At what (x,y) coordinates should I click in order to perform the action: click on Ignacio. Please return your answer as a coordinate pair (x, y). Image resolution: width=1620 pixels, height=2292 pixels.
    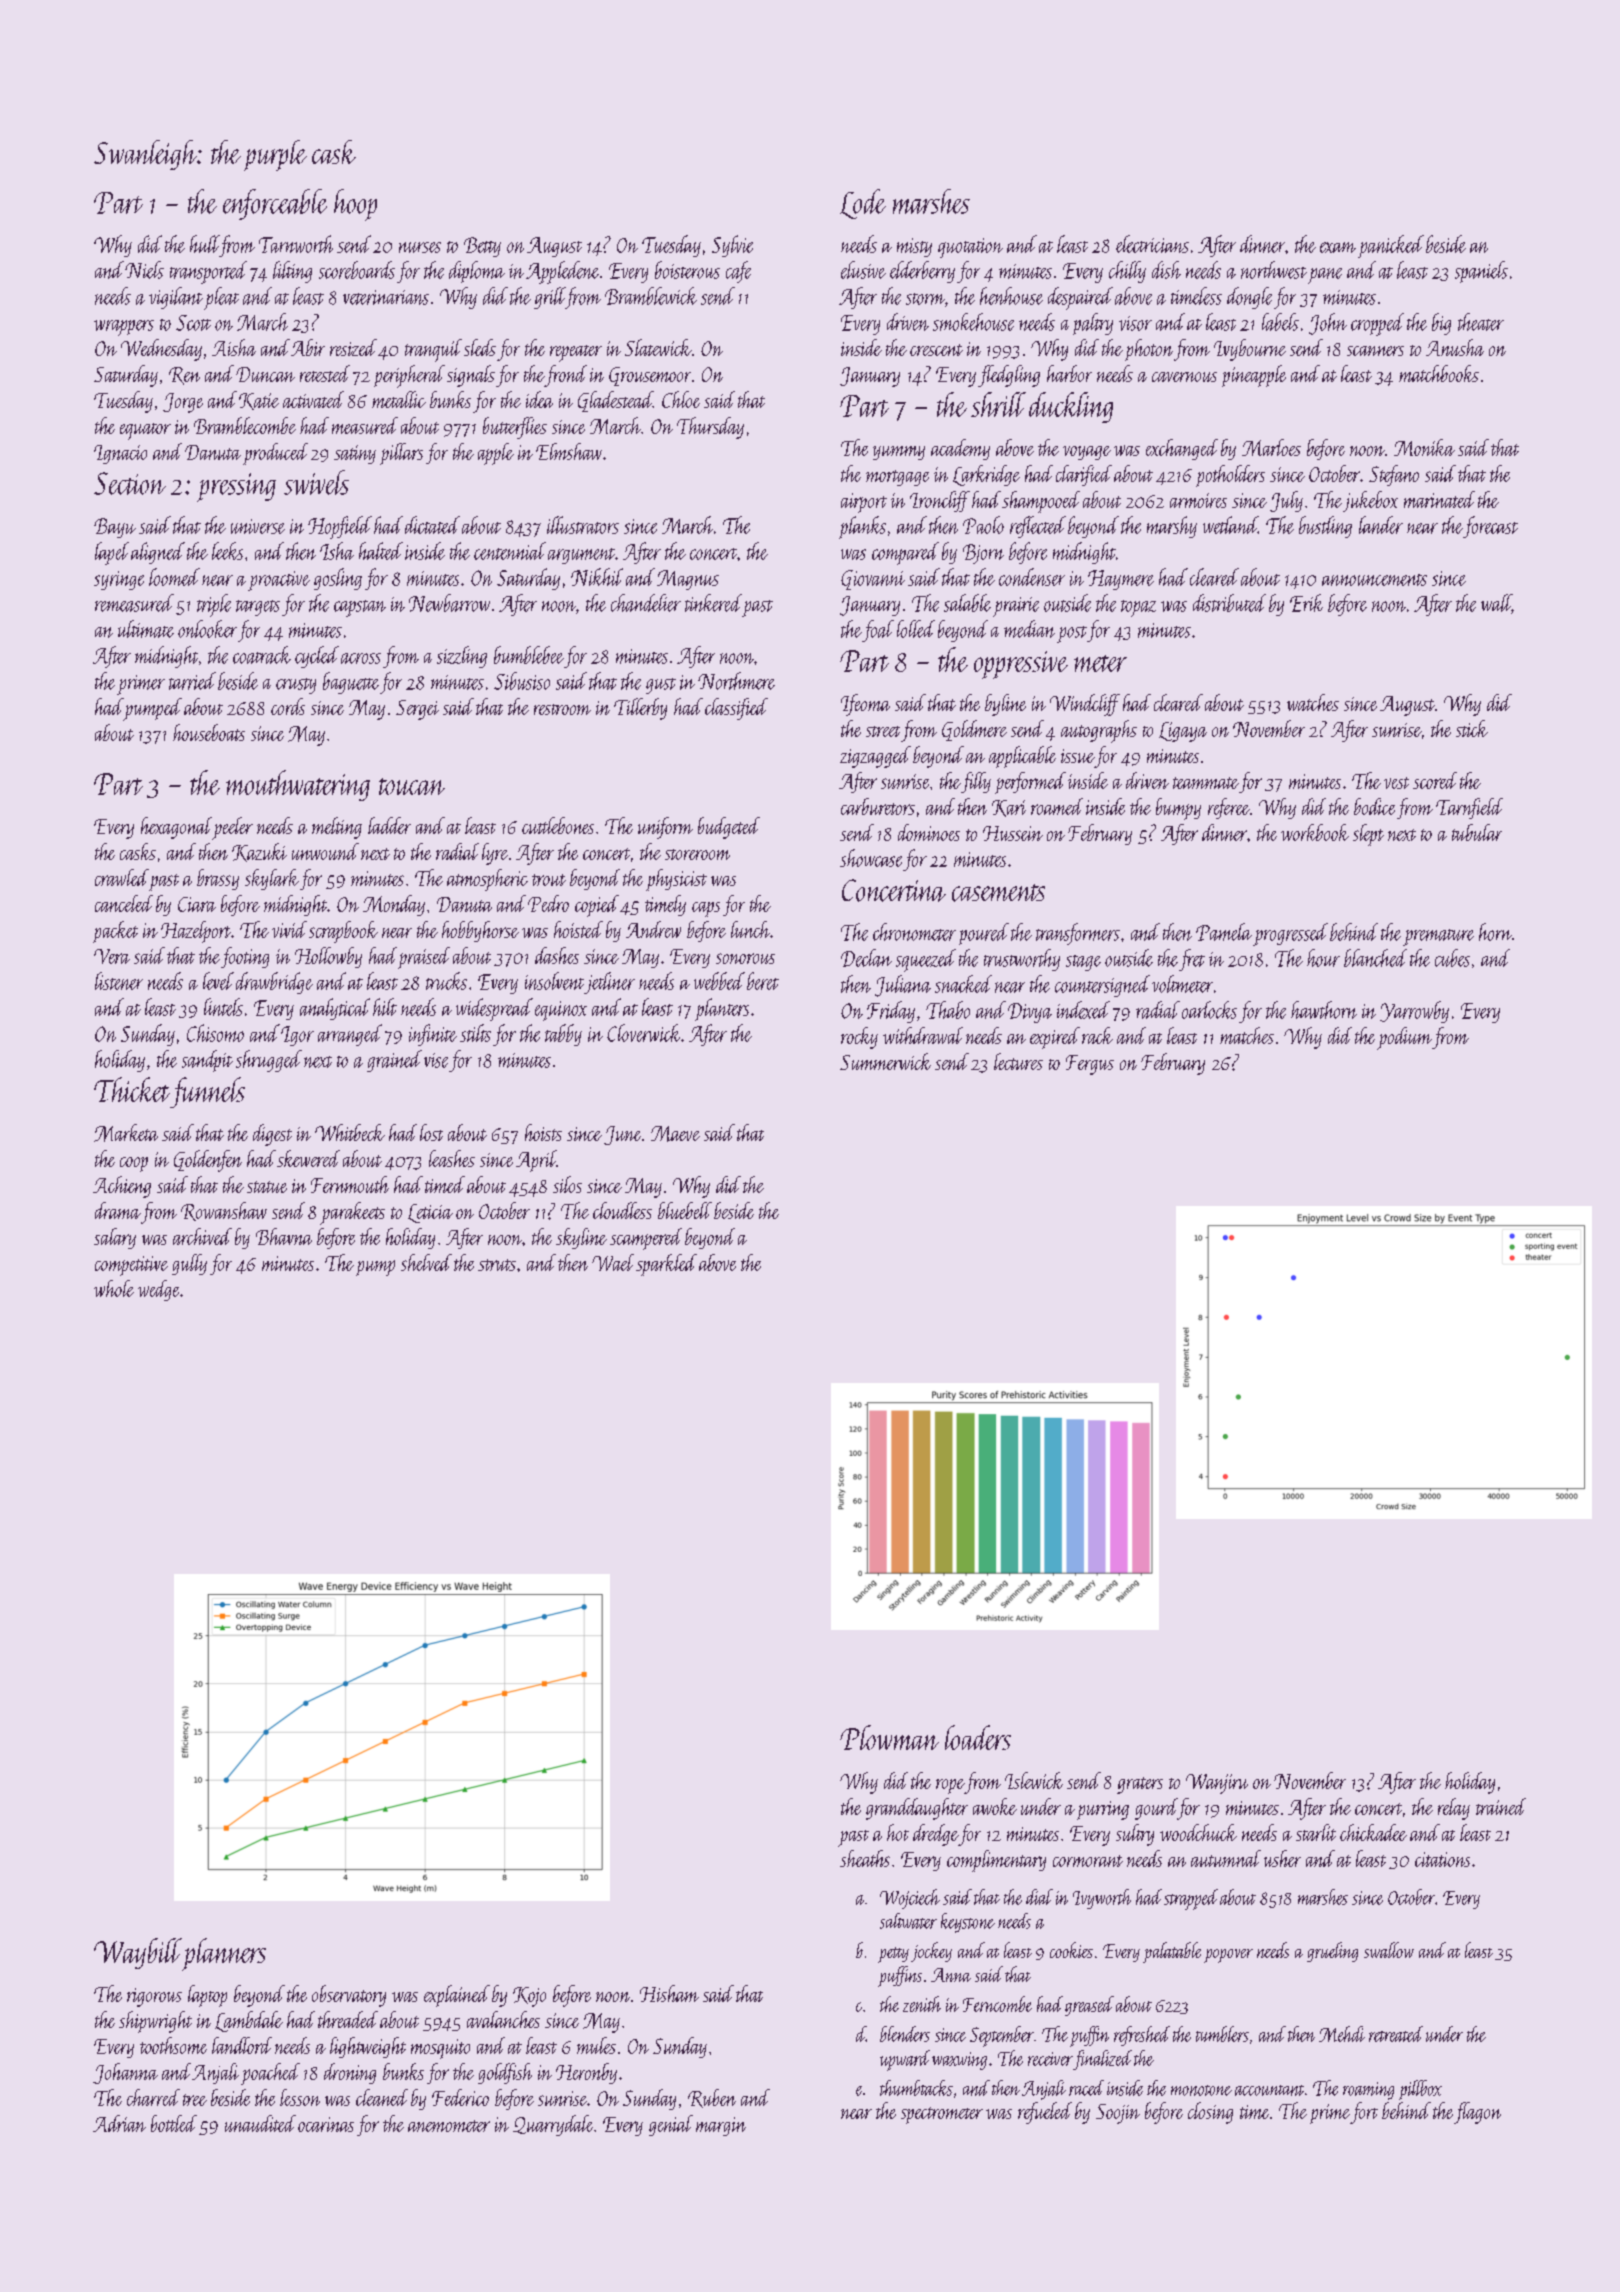
    Looking at the image, I should click on (120, 454).
